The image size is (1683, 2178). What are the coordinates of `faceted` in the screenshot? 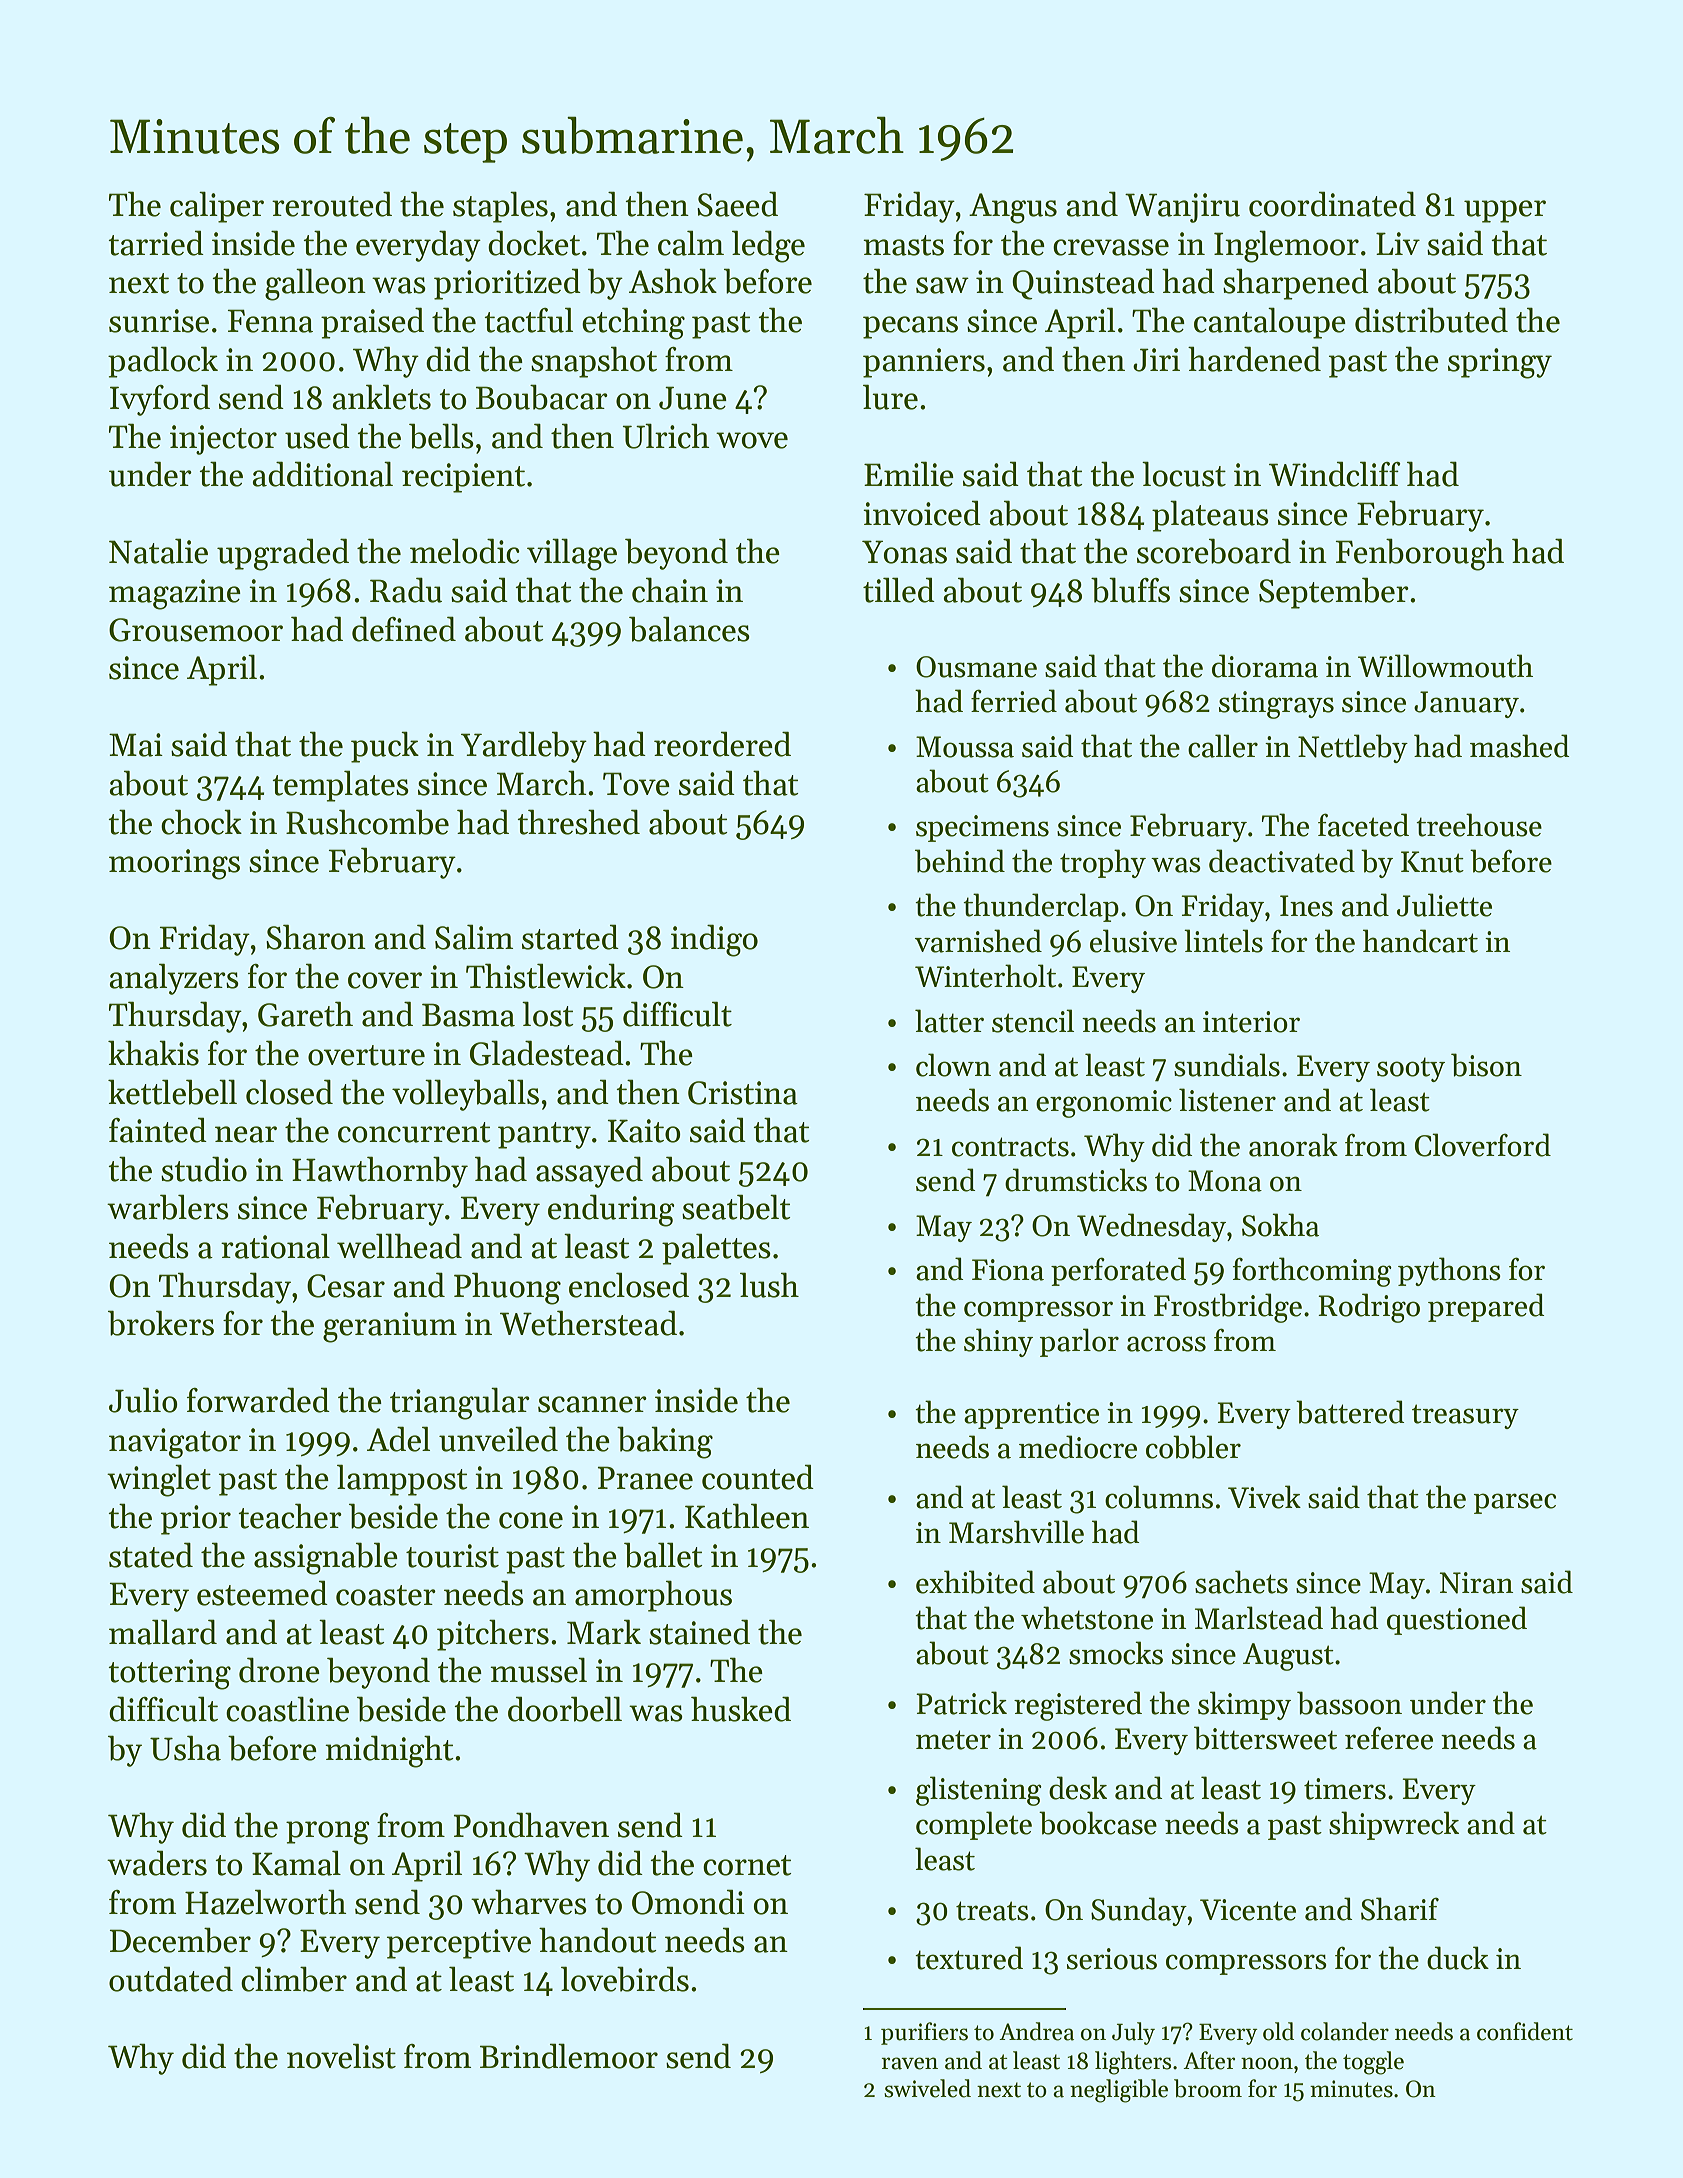 It's located at (1363, 825).
